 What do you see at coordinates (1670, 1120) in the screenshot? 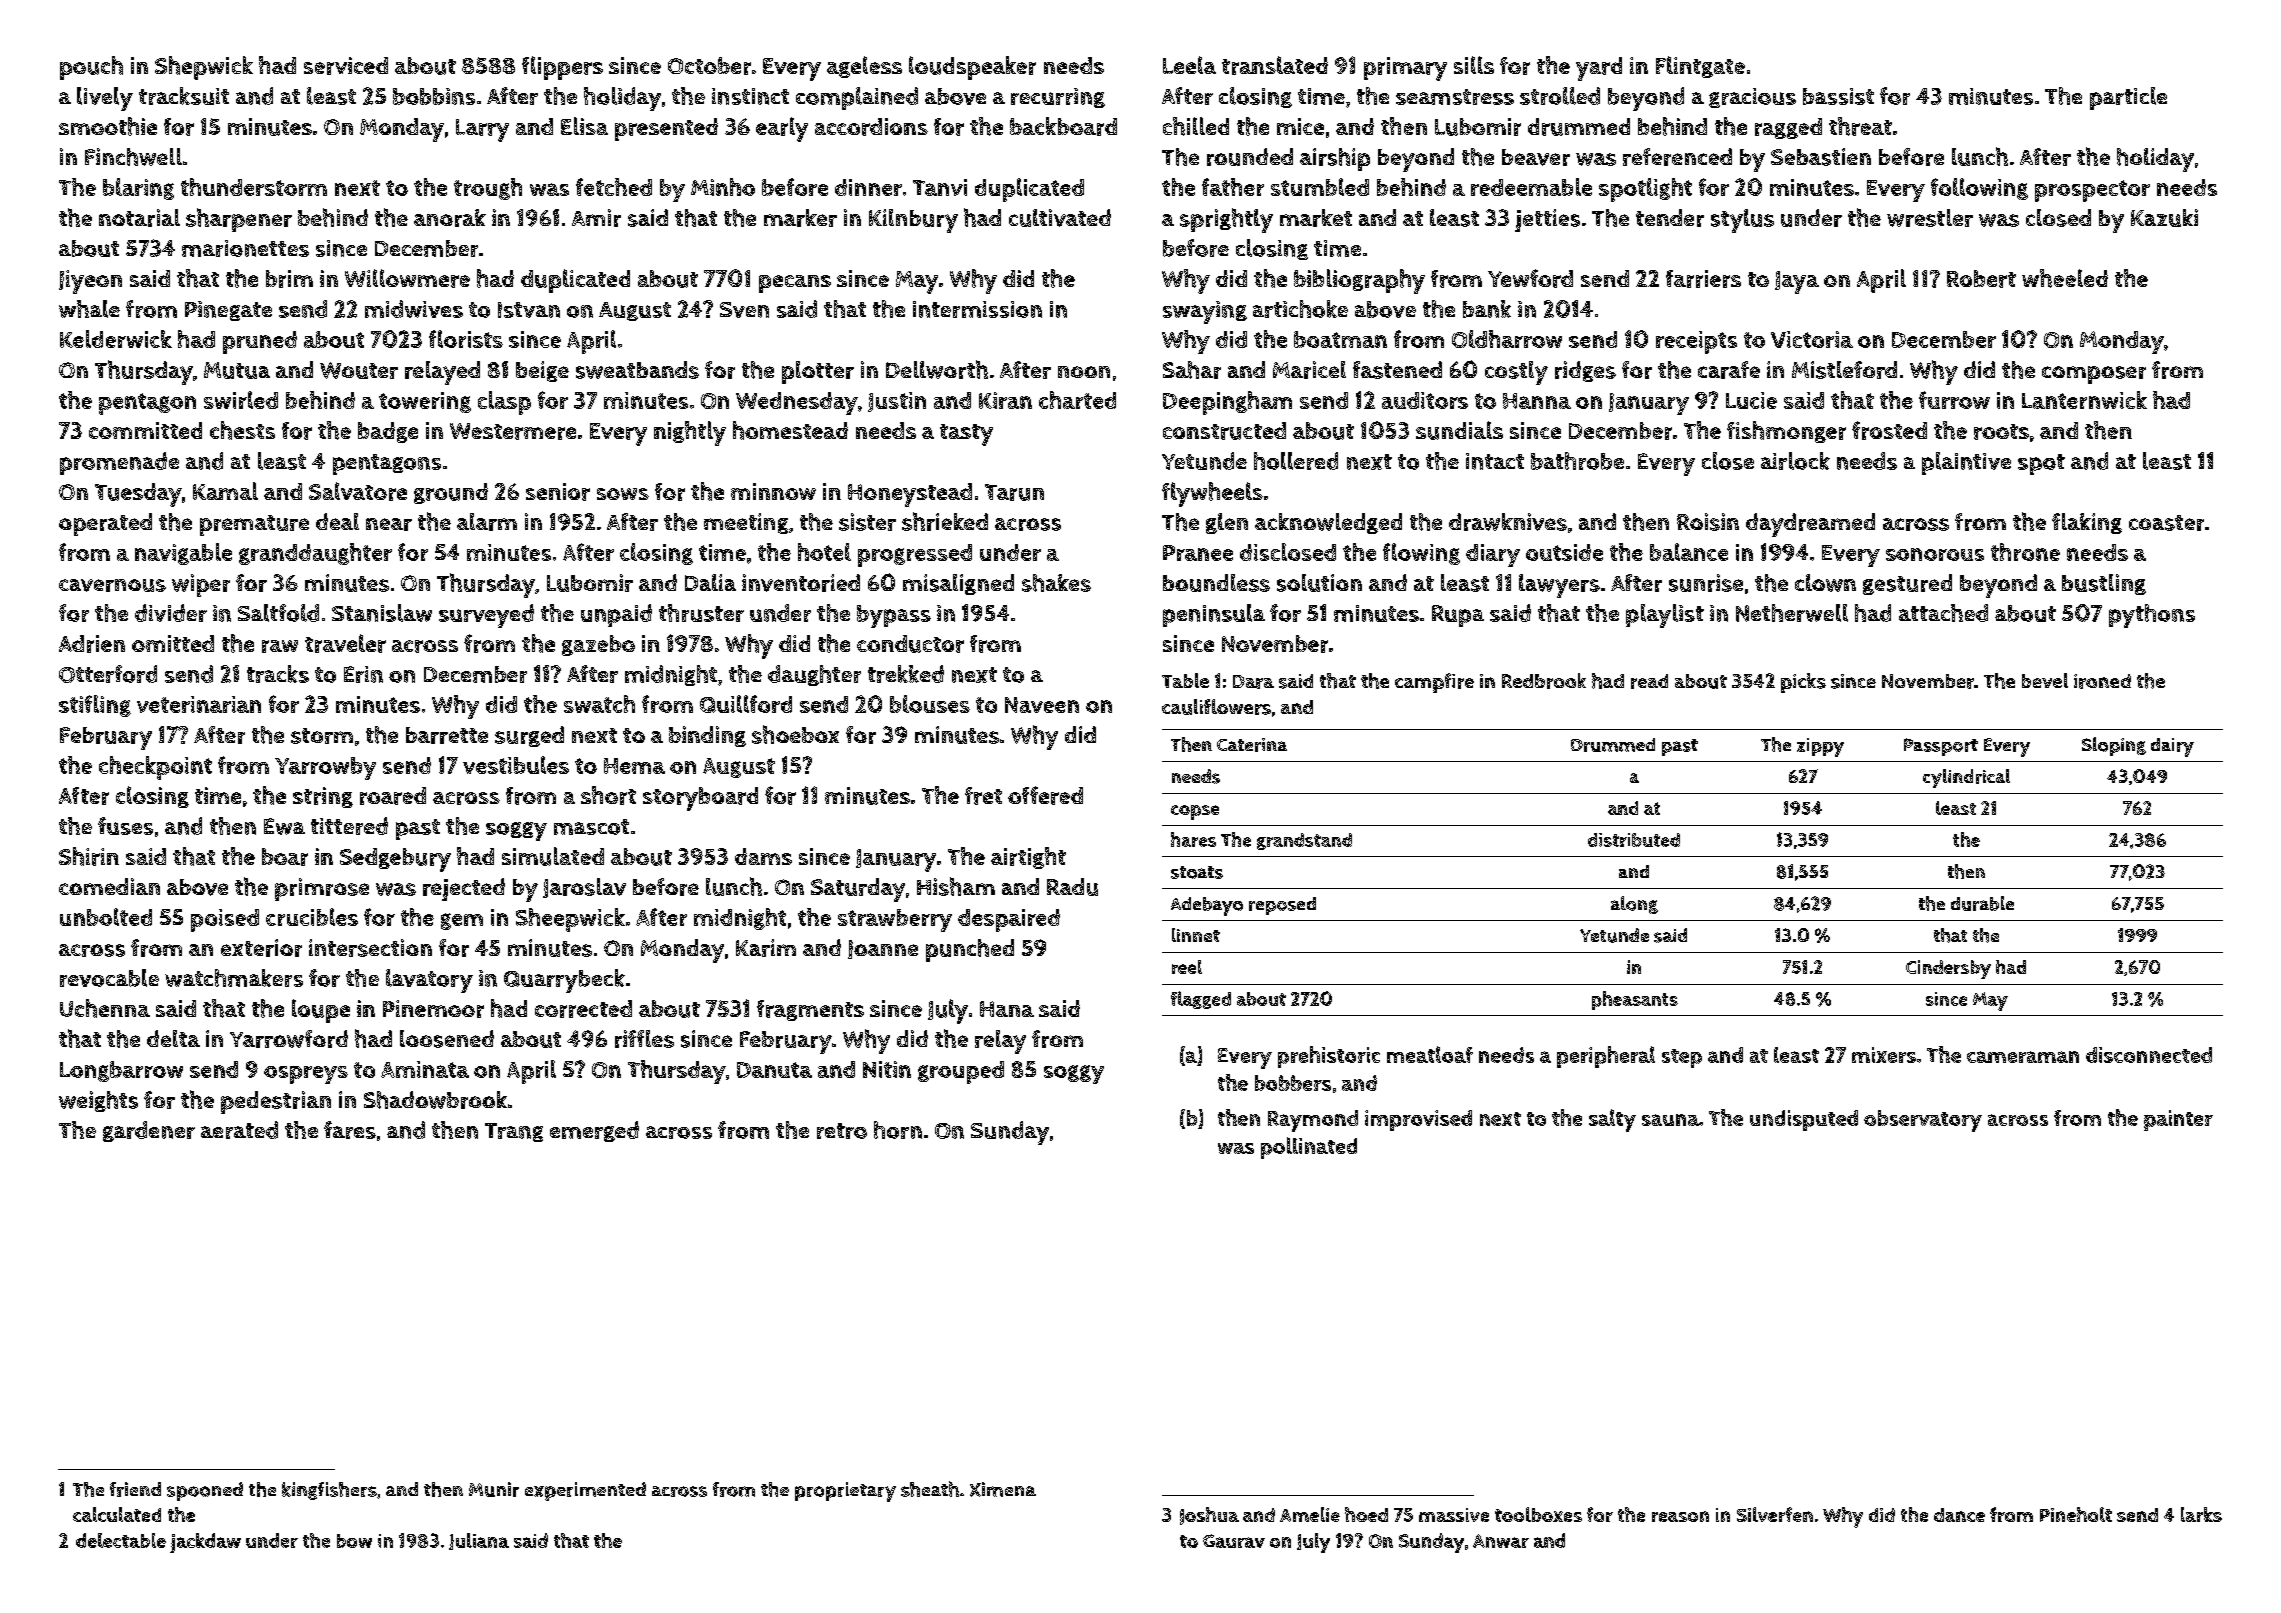
I see `sauna` at bounding box center [1670, 1120].
